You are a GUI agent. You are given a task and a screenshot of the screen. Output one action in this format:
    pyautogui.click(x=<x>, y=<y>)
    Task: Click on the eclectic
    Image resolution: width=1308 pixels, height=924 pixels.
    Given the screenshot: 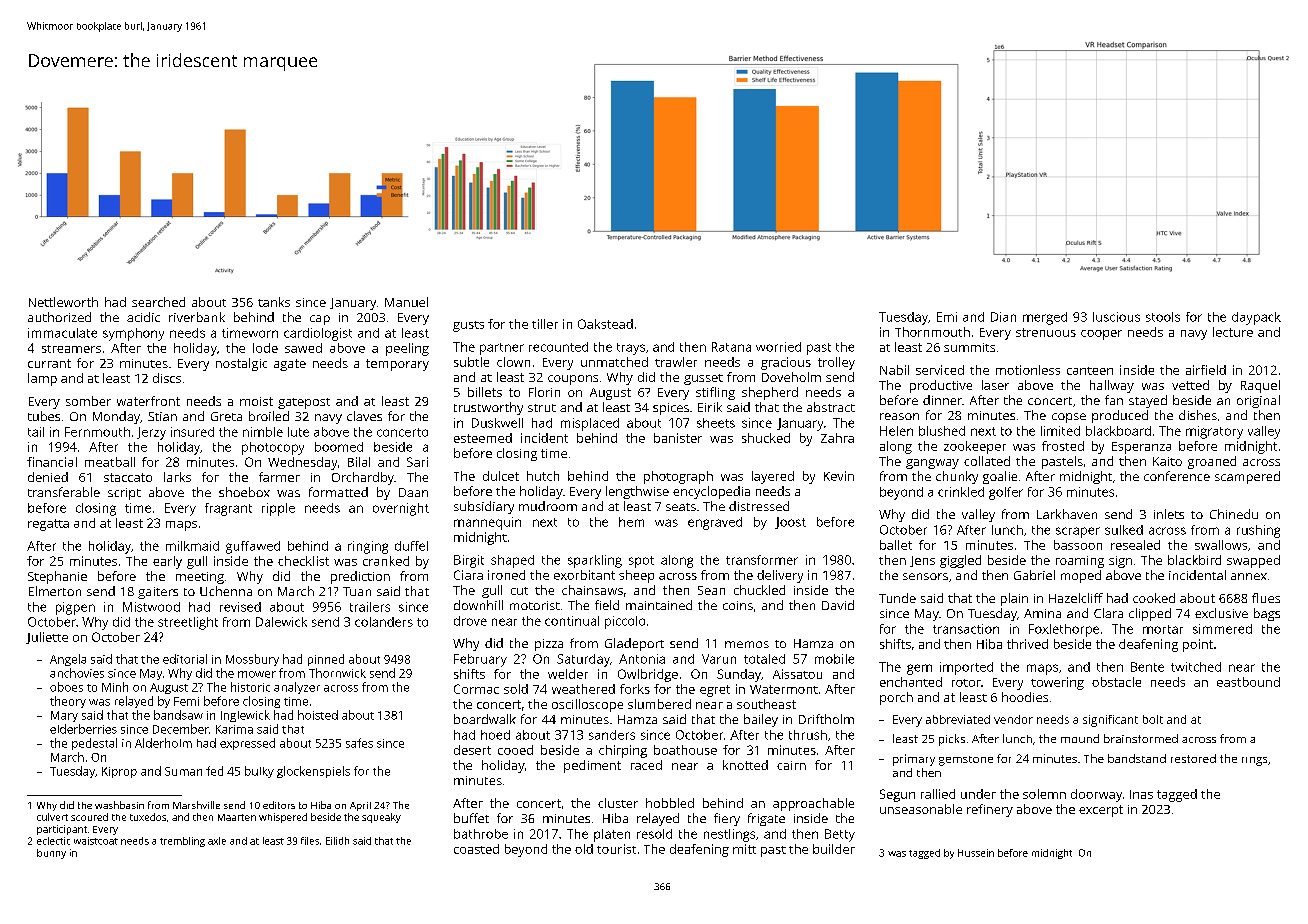 What is the action you would take?
    pyautogui.click(x=53, y=841)
